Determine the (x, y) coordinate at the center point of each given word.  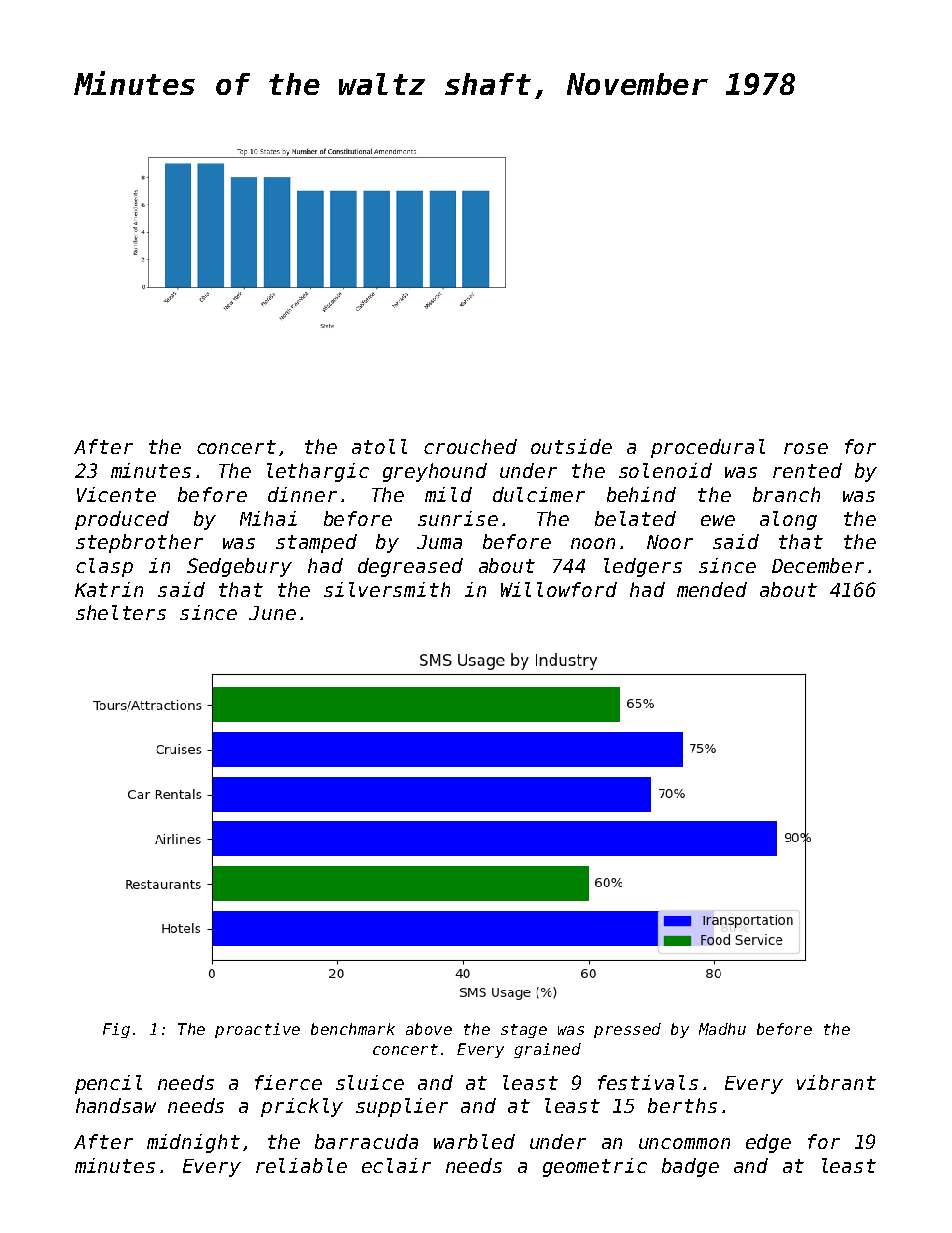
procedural (708, 448)
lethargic (318, 472)
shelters (121, 612)
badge (690, 1167)
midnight (193, 1143)
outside (571, 446)
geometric (595, 1167)
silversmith (387, 589)
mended (712, 589)
